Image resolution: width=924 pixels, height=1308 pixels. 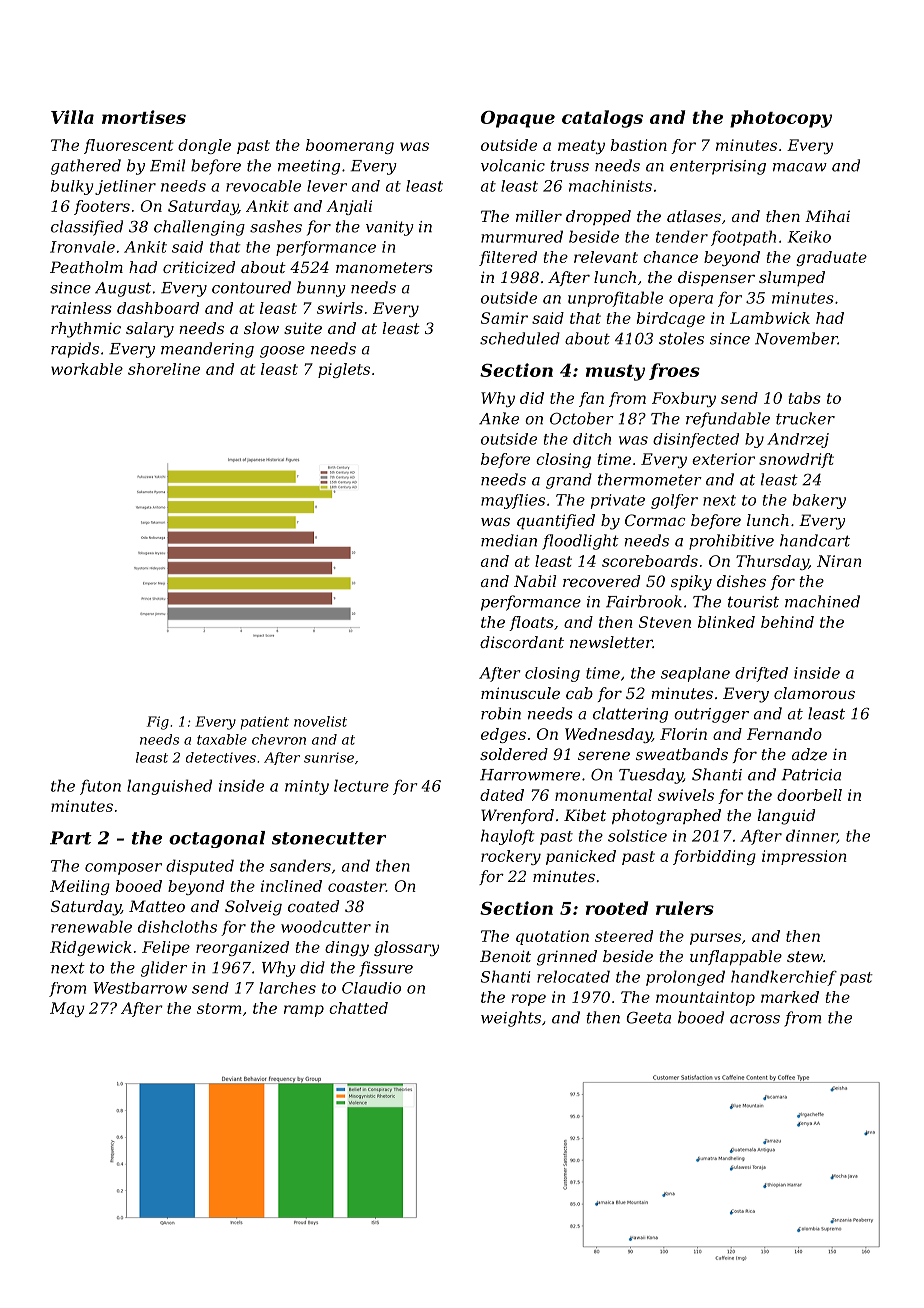 What do you see at coordinates (499, 418) in the document?
I see `Anke` at bounding box center [499, 418].
